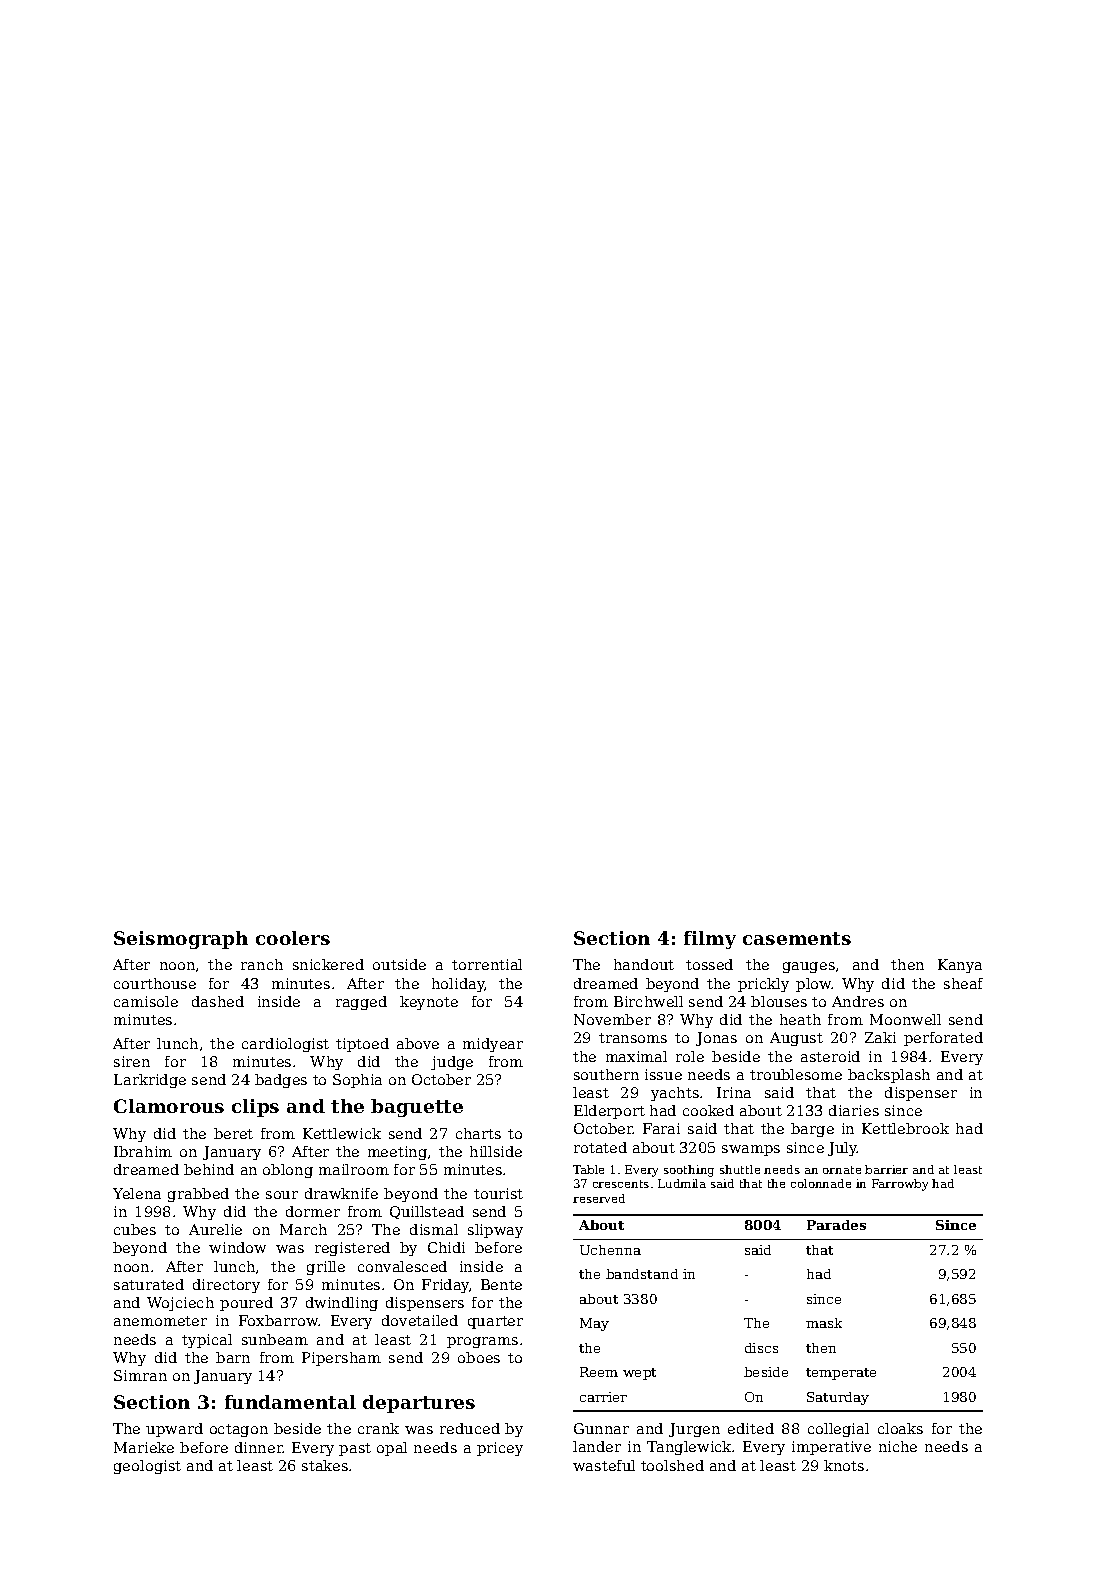  What do you see at coordinates (797, 938) in the screenshot?
I see `casements` at bounding box center [797, 938].
